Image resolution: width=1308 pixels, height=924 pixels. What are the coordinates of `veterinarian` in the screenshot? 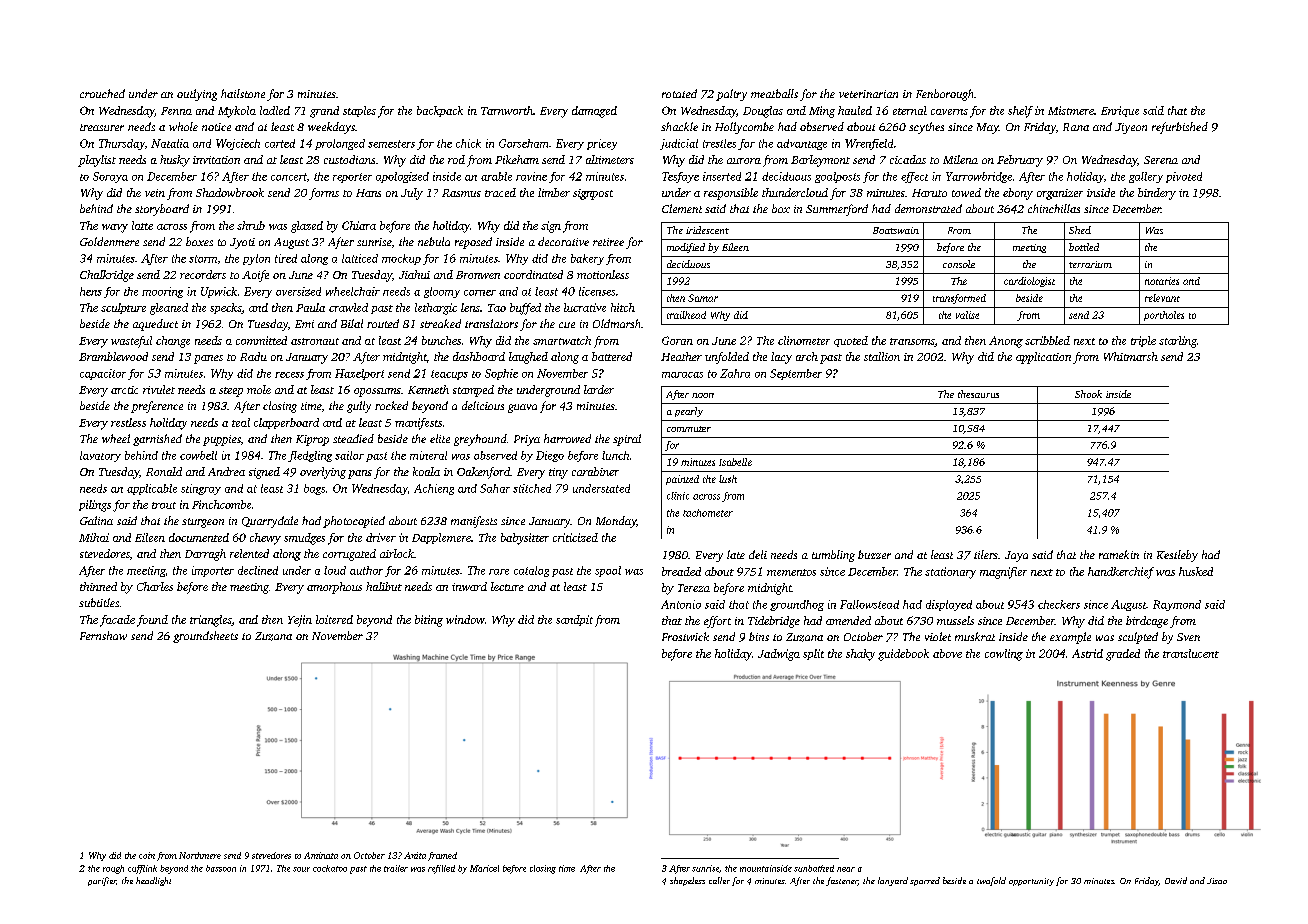 It's located at (868, 94).
